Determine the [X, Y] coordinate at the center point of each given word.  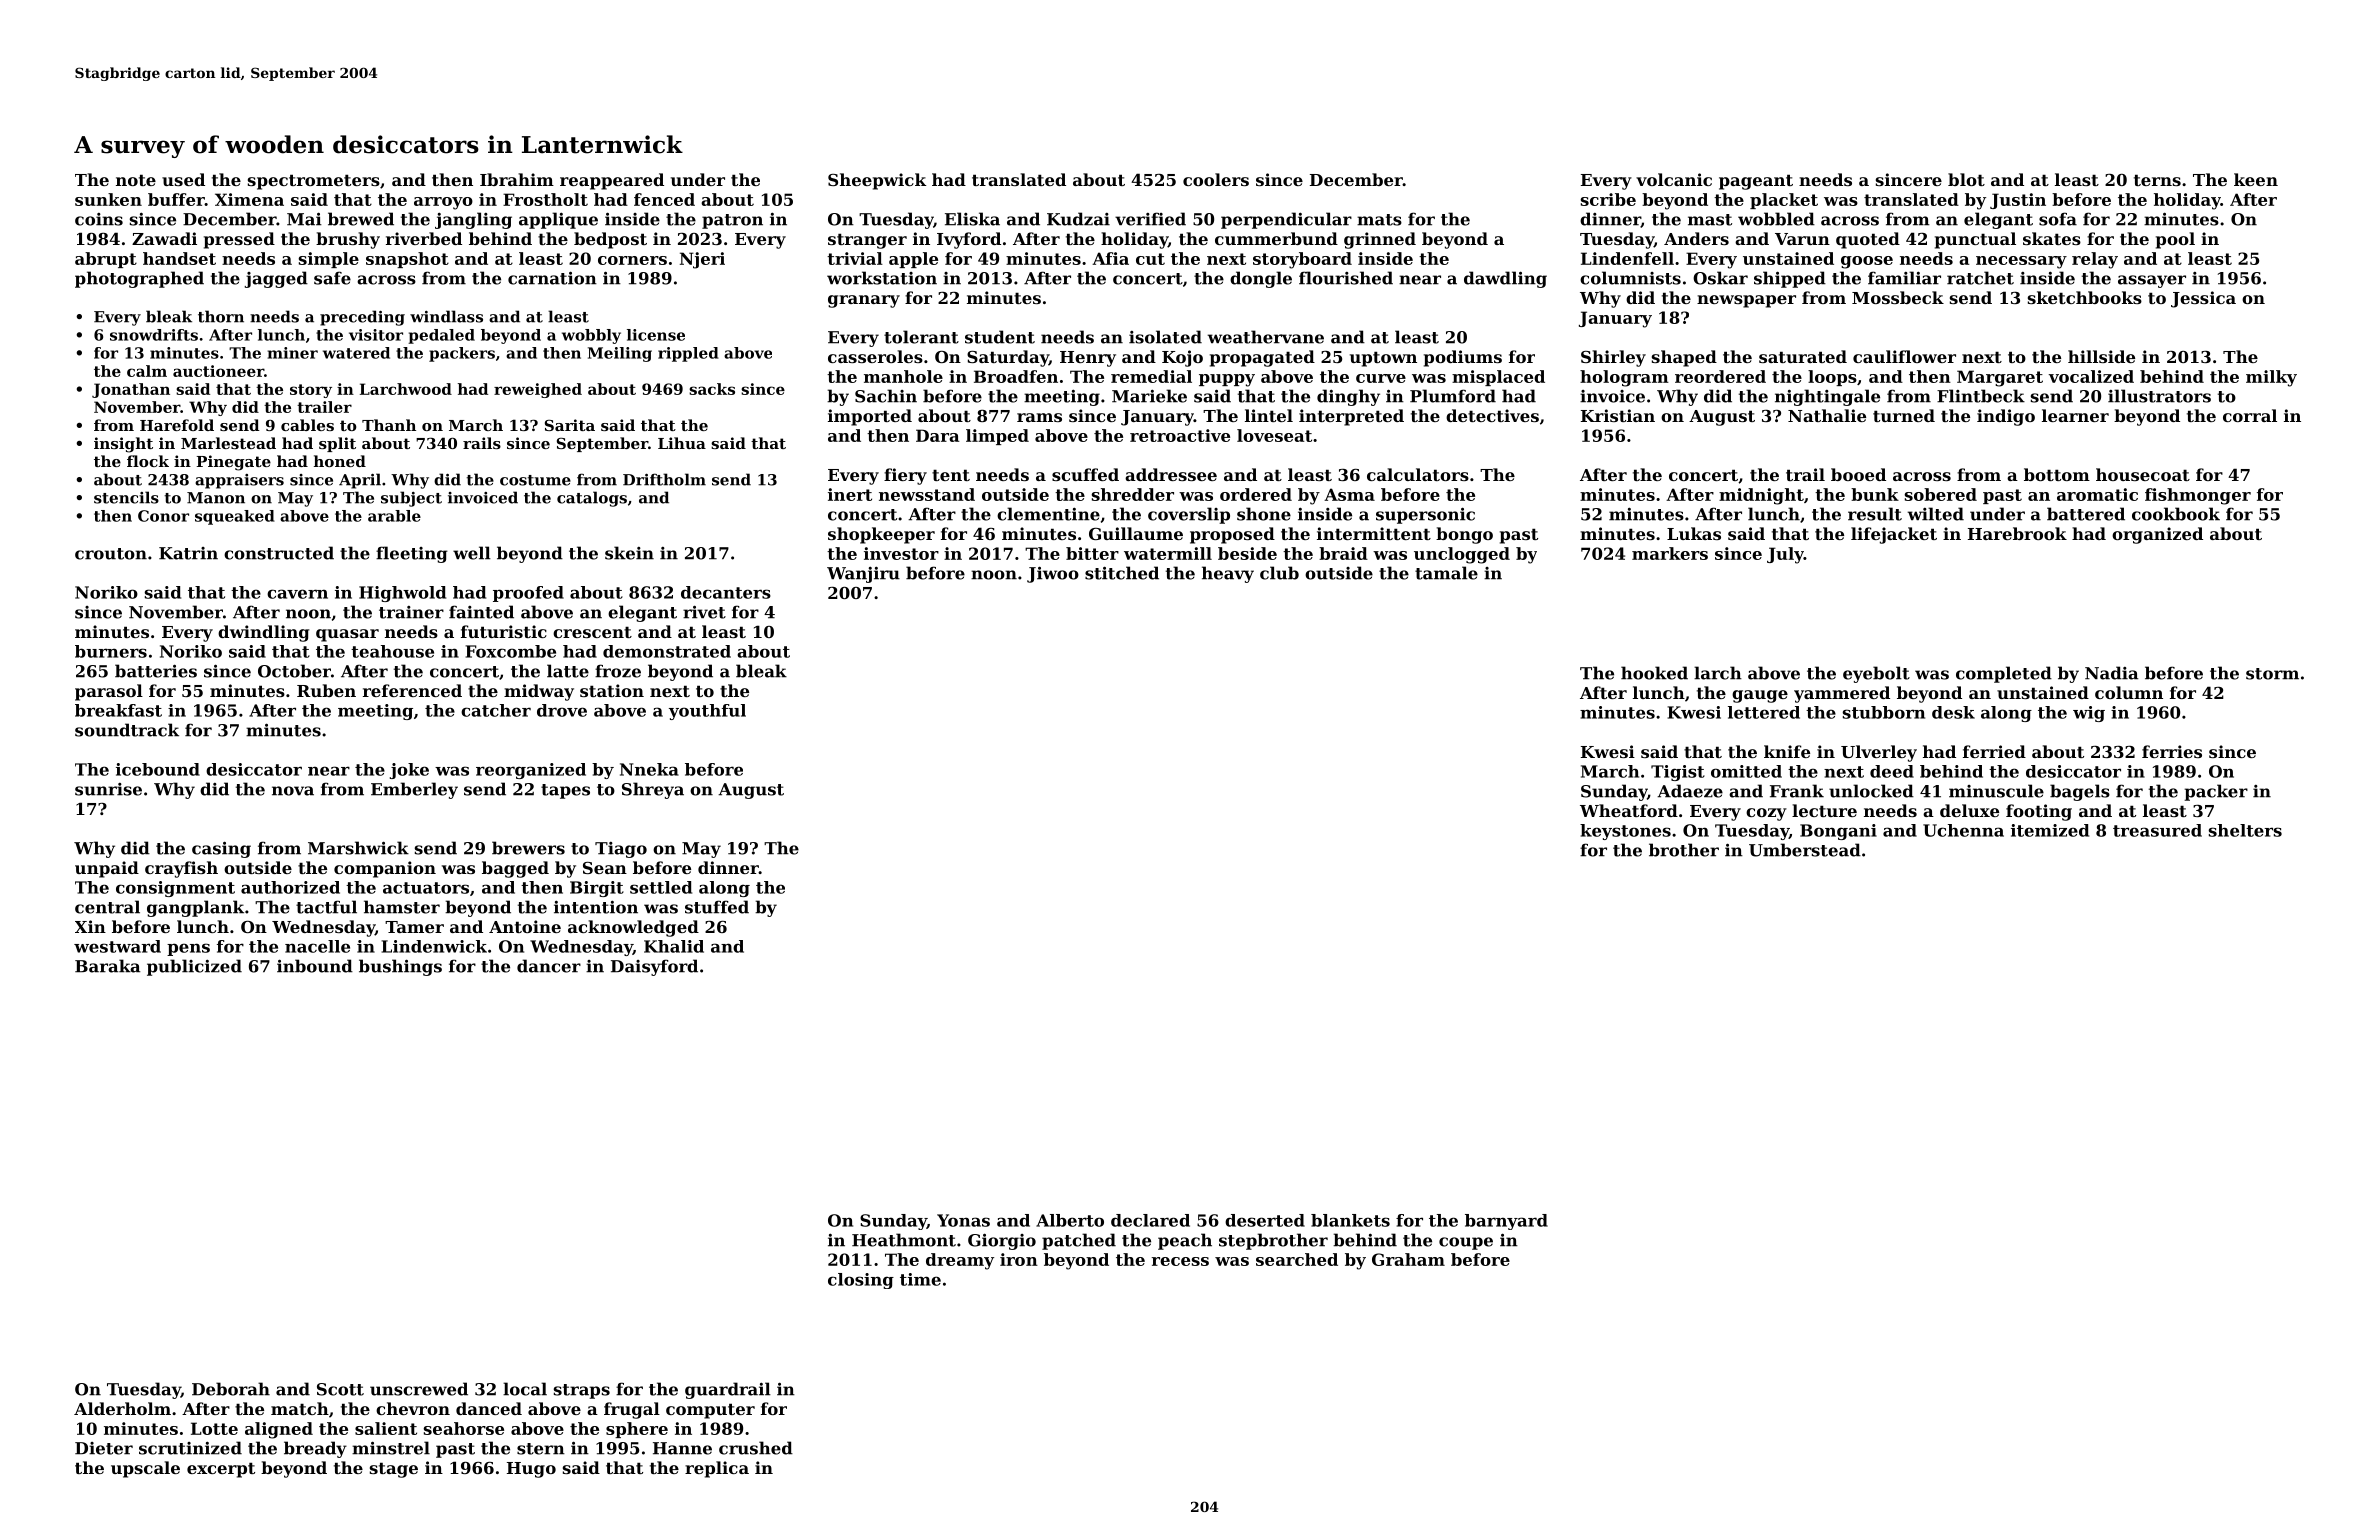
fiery [905, 476]
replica [717, 1469]
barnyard [1506, 1222]
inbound [315, 966]
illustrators [2159, 396]
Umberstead [1805, 850]
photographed [139, 279]
